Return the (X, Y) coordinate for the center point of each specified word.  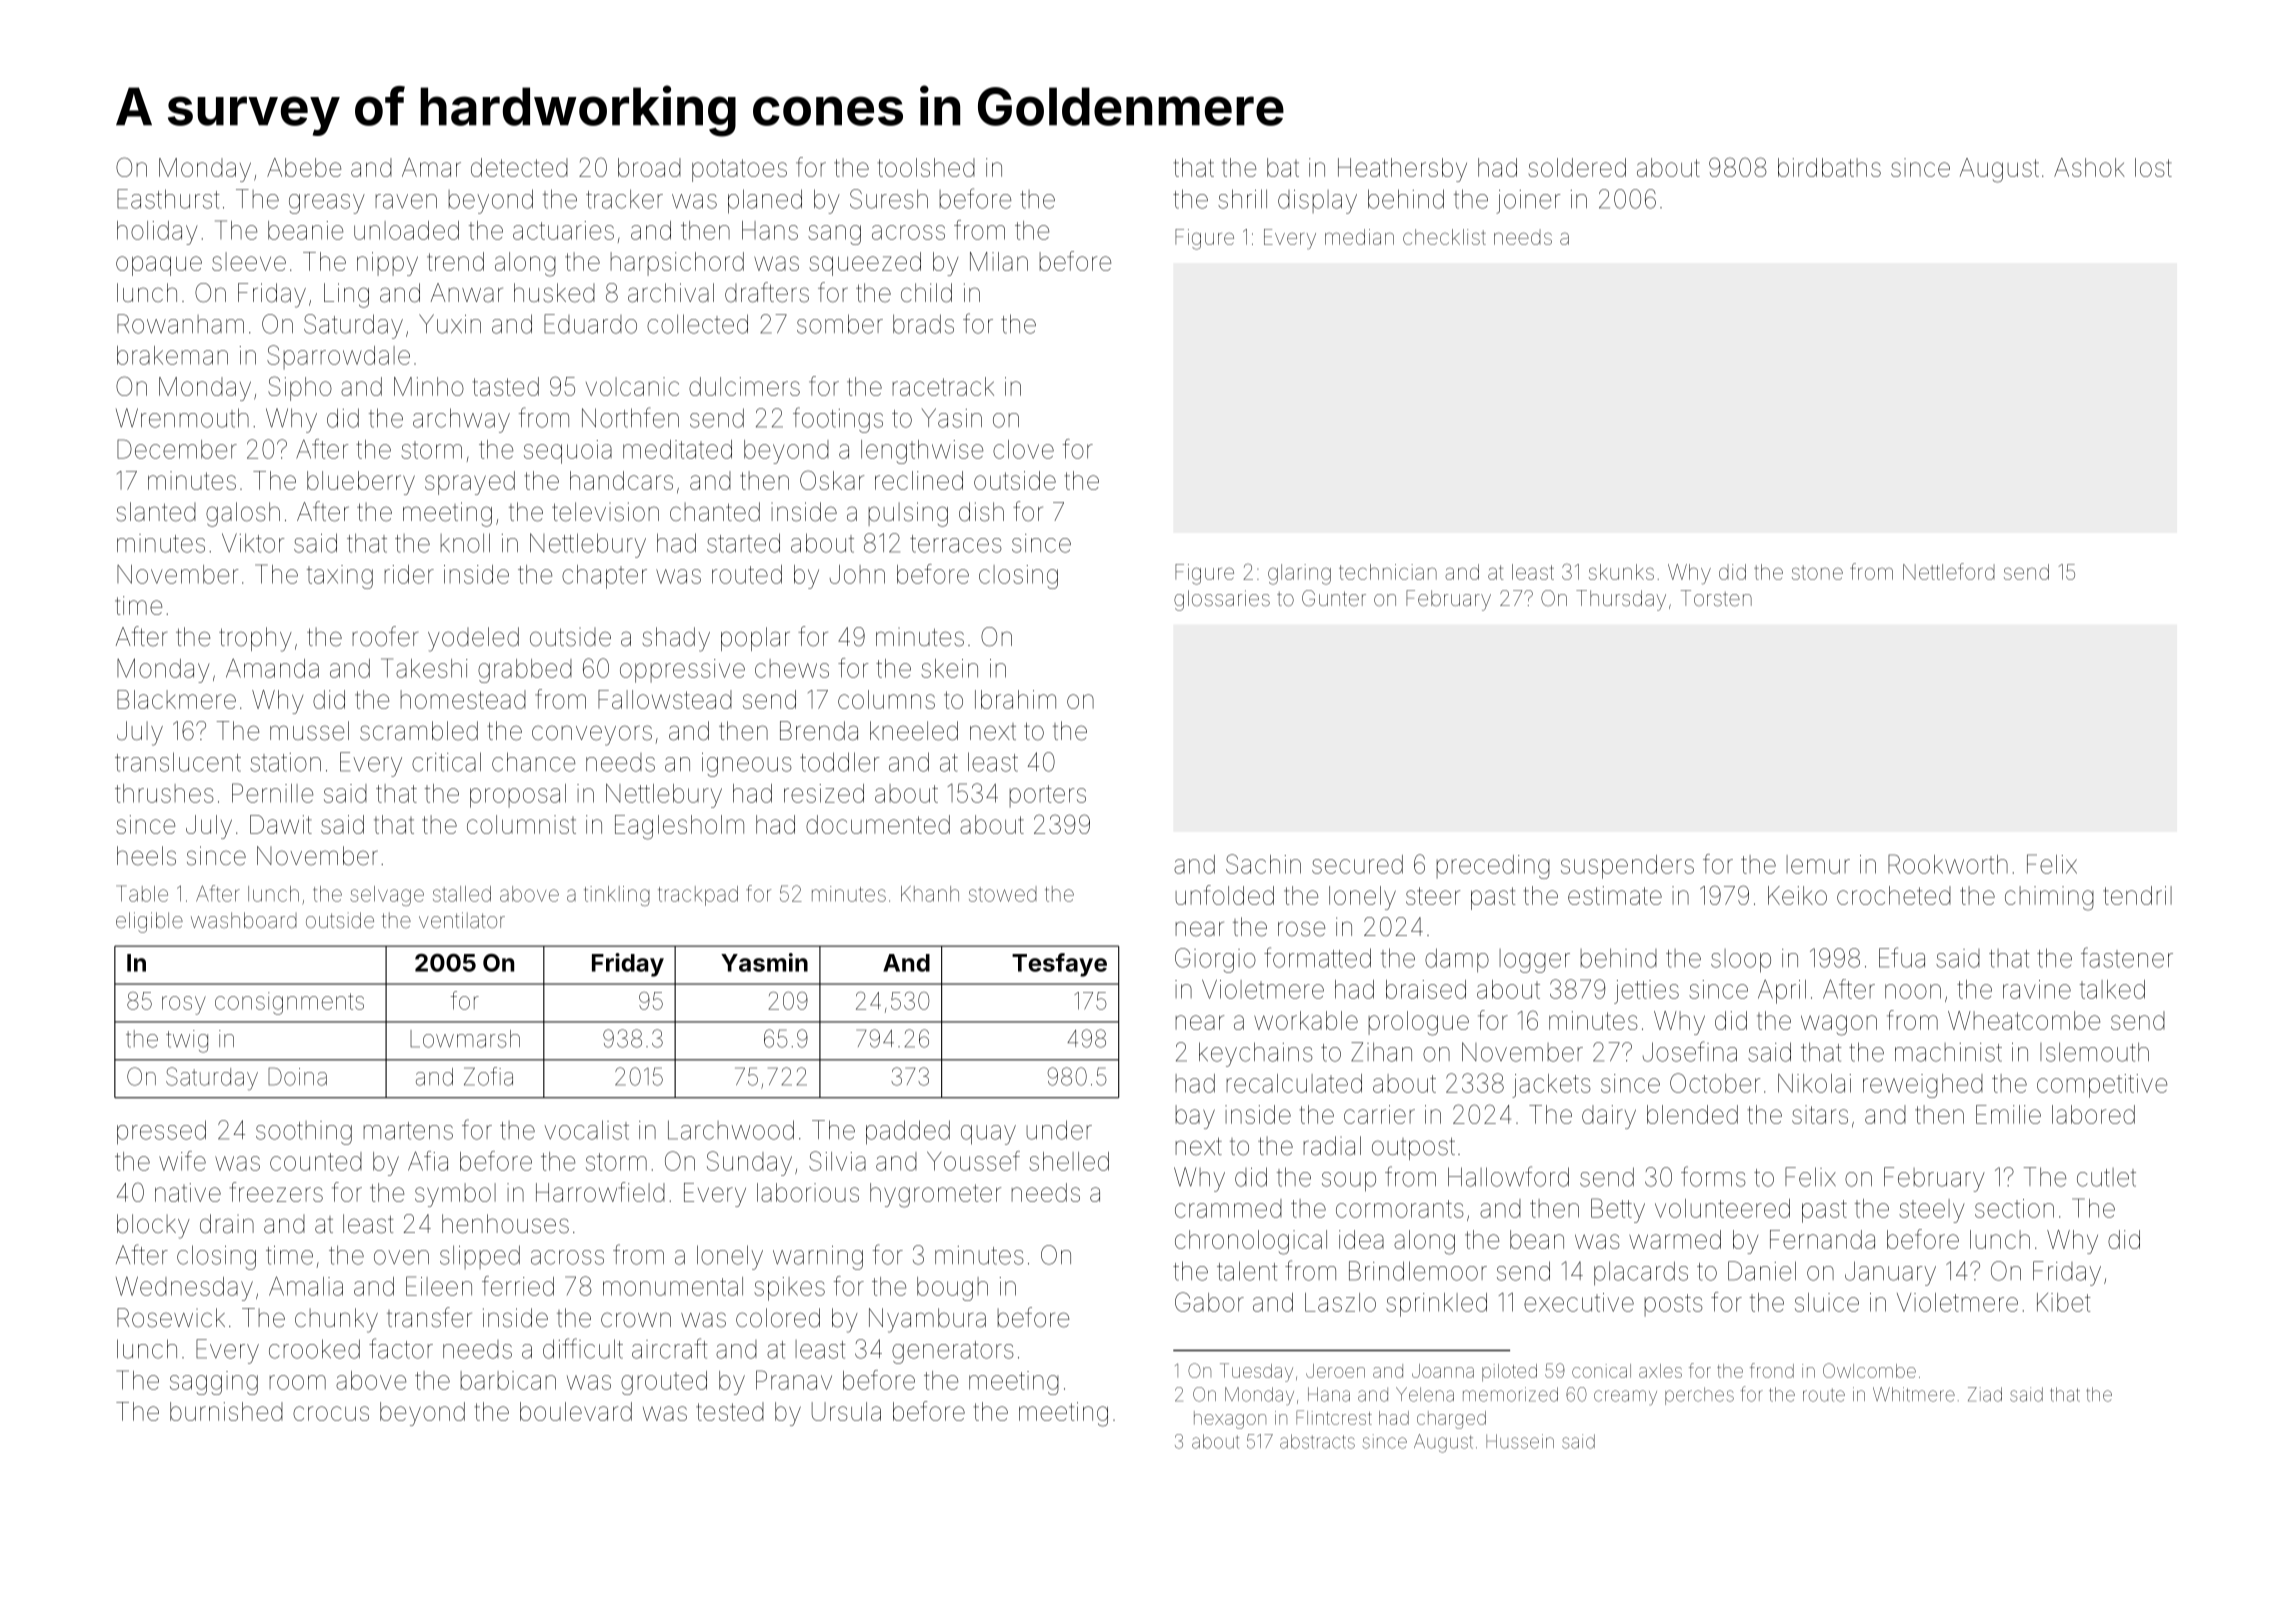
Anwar (467, 293)
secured (1357, 864)
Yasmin (764, 962)
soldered (1577, 167)
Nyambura (927, 1320)
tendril (2137, 895)
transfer (429, 1317)
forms (1713, 1176)
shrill (1242, 199)
